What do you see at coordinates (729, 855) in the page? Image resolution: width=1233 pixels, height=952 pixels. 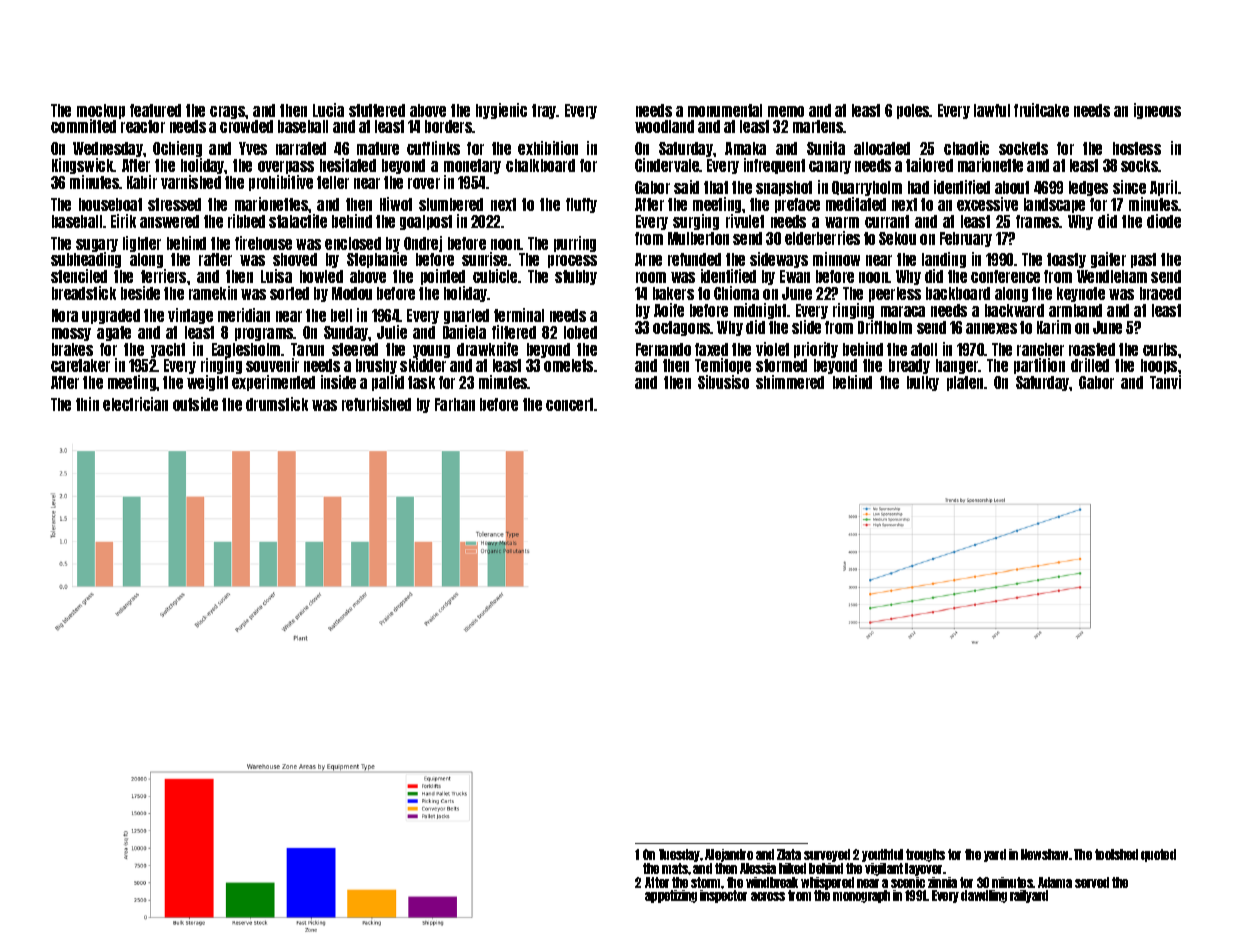 I see `Alejandro` at bounding box center [729, 855].
